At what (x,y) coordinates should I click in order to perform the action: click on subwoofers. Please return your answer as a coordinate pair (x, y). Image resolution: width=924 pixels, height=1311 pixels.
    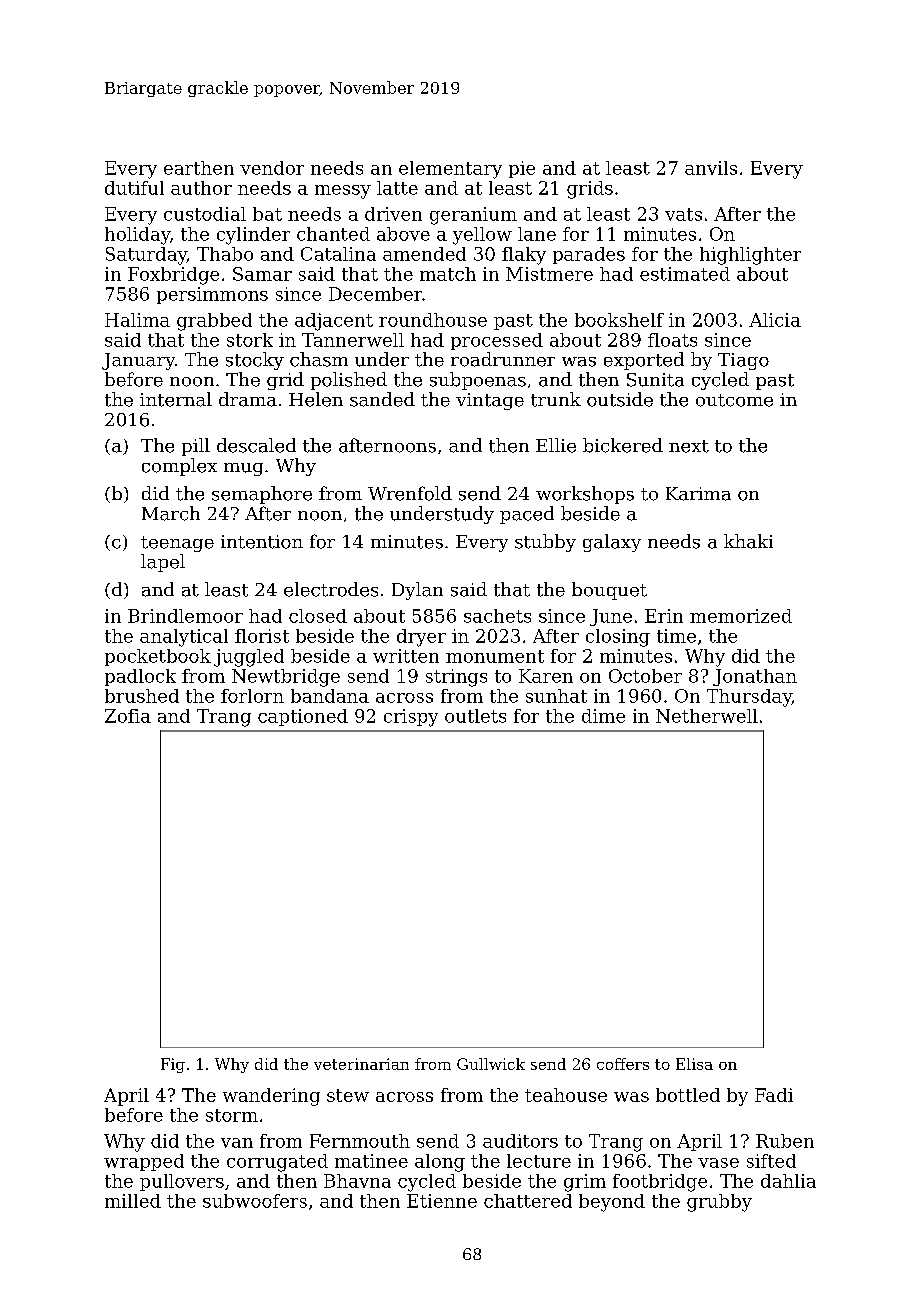
    Looking at the image, I should click on (255, 1201).
